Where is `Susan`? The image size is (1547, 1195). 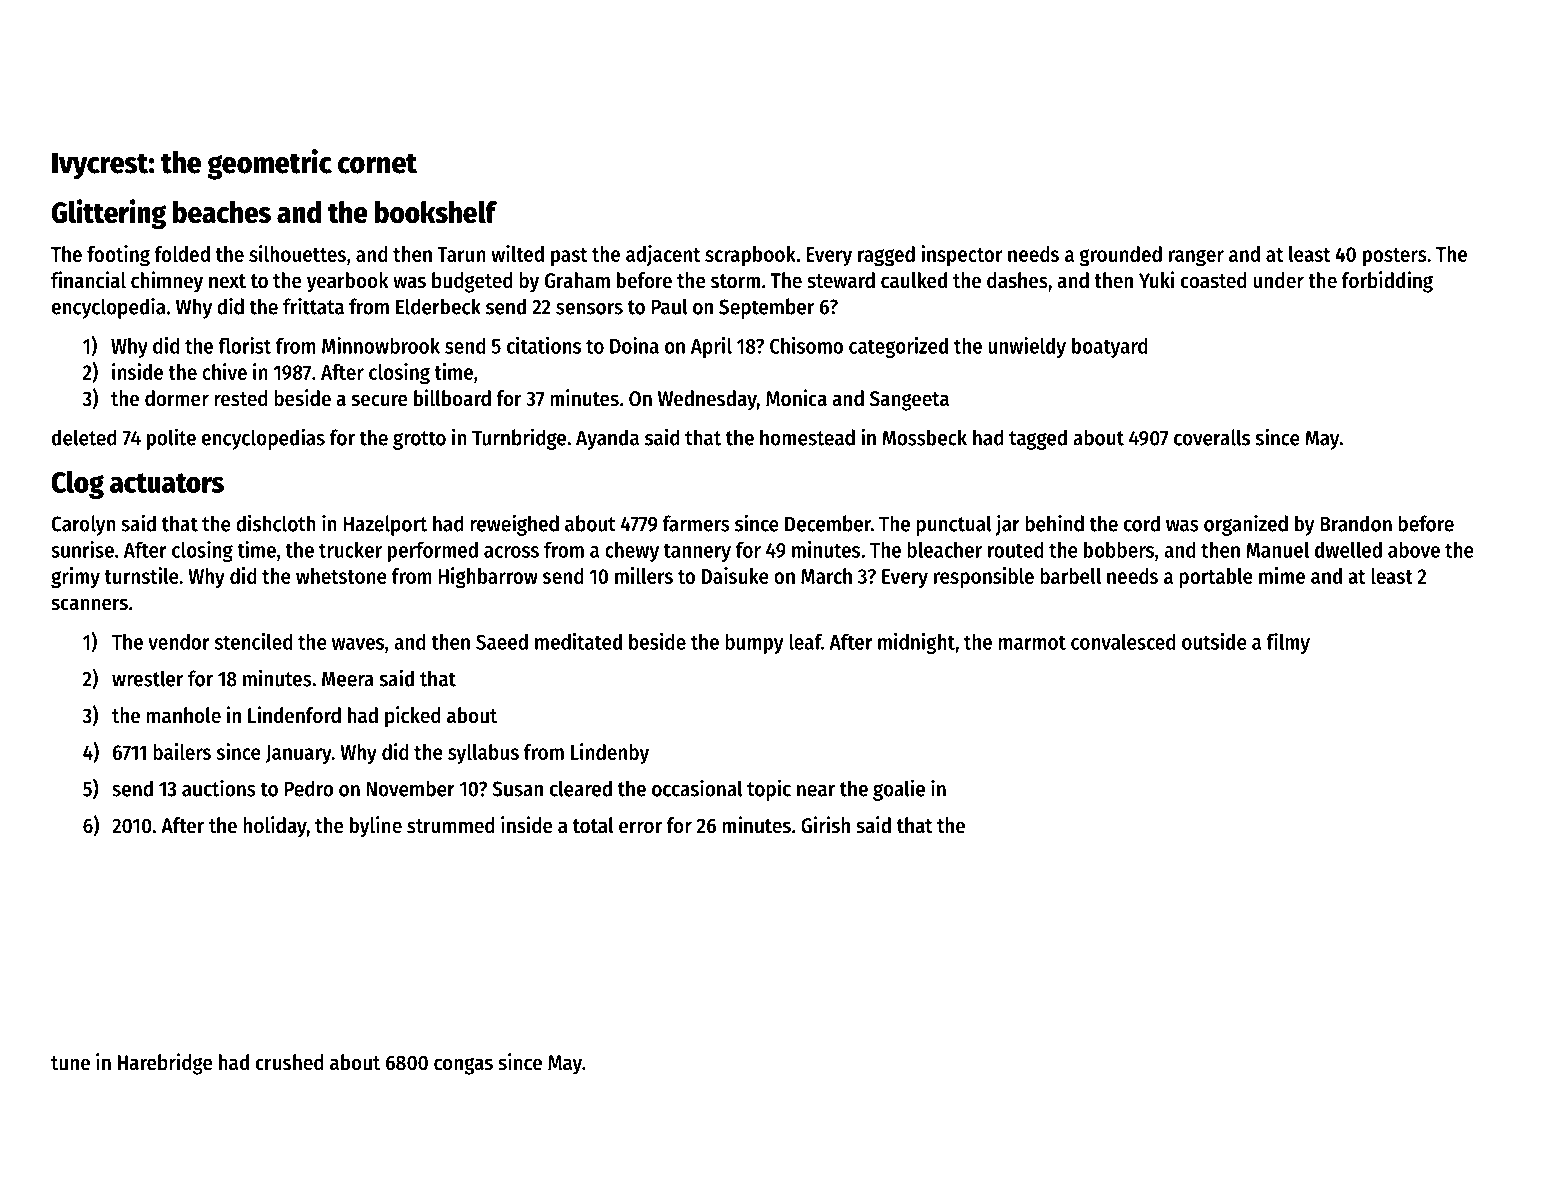 Susan is located at coordinates (517, 789).
